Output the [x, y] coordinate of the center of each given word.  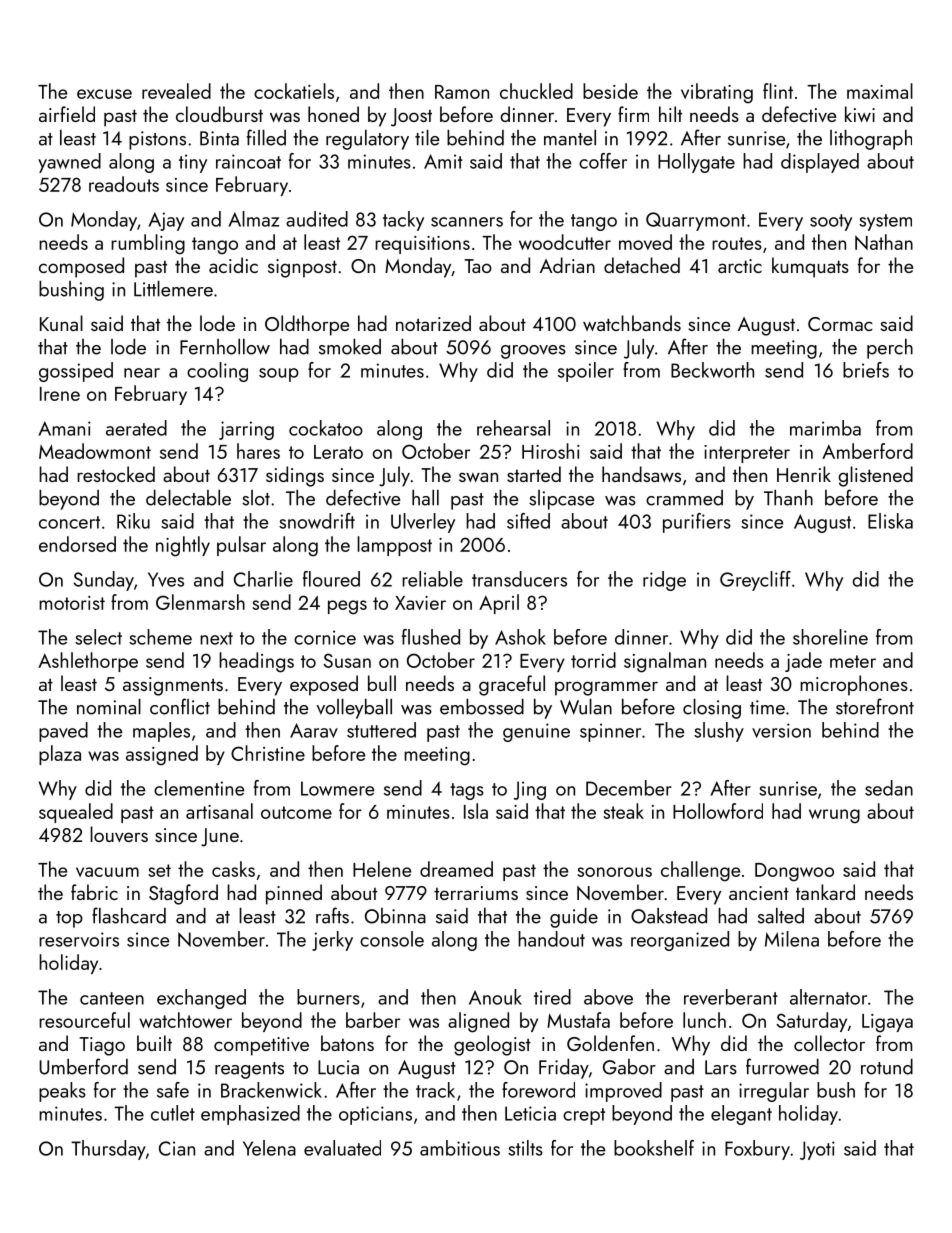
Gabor [629, 1067]
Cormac [840, 324]
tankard [825, 892]
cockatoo [326, 428]
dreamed [456, 869]
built [154, 1043]
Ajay [166, 221]
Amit [443, 161]
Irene [60, 394]
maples [161, 732]
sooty [831, 222]
